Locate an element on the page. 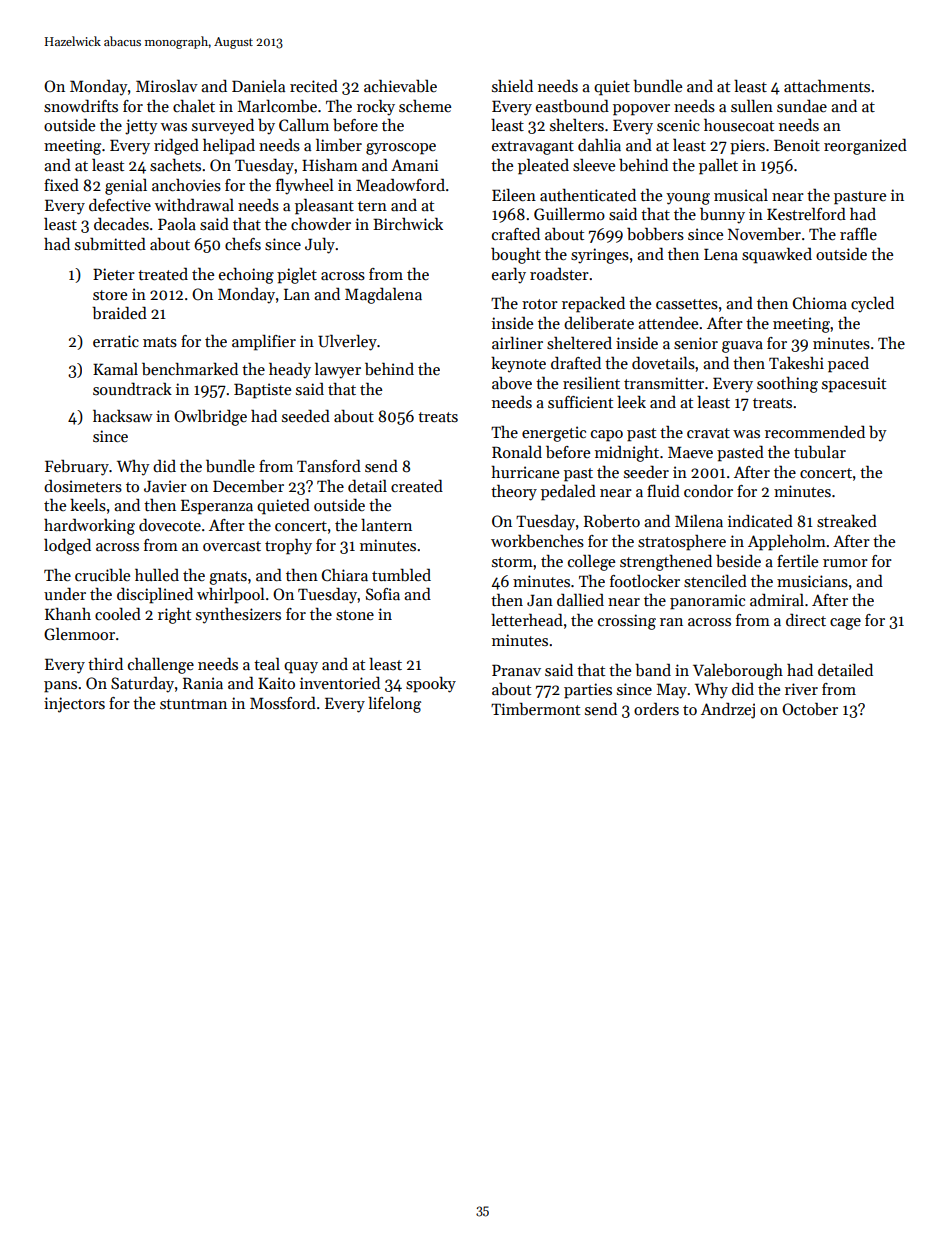  attachments is located at coordinates (827, 85).
